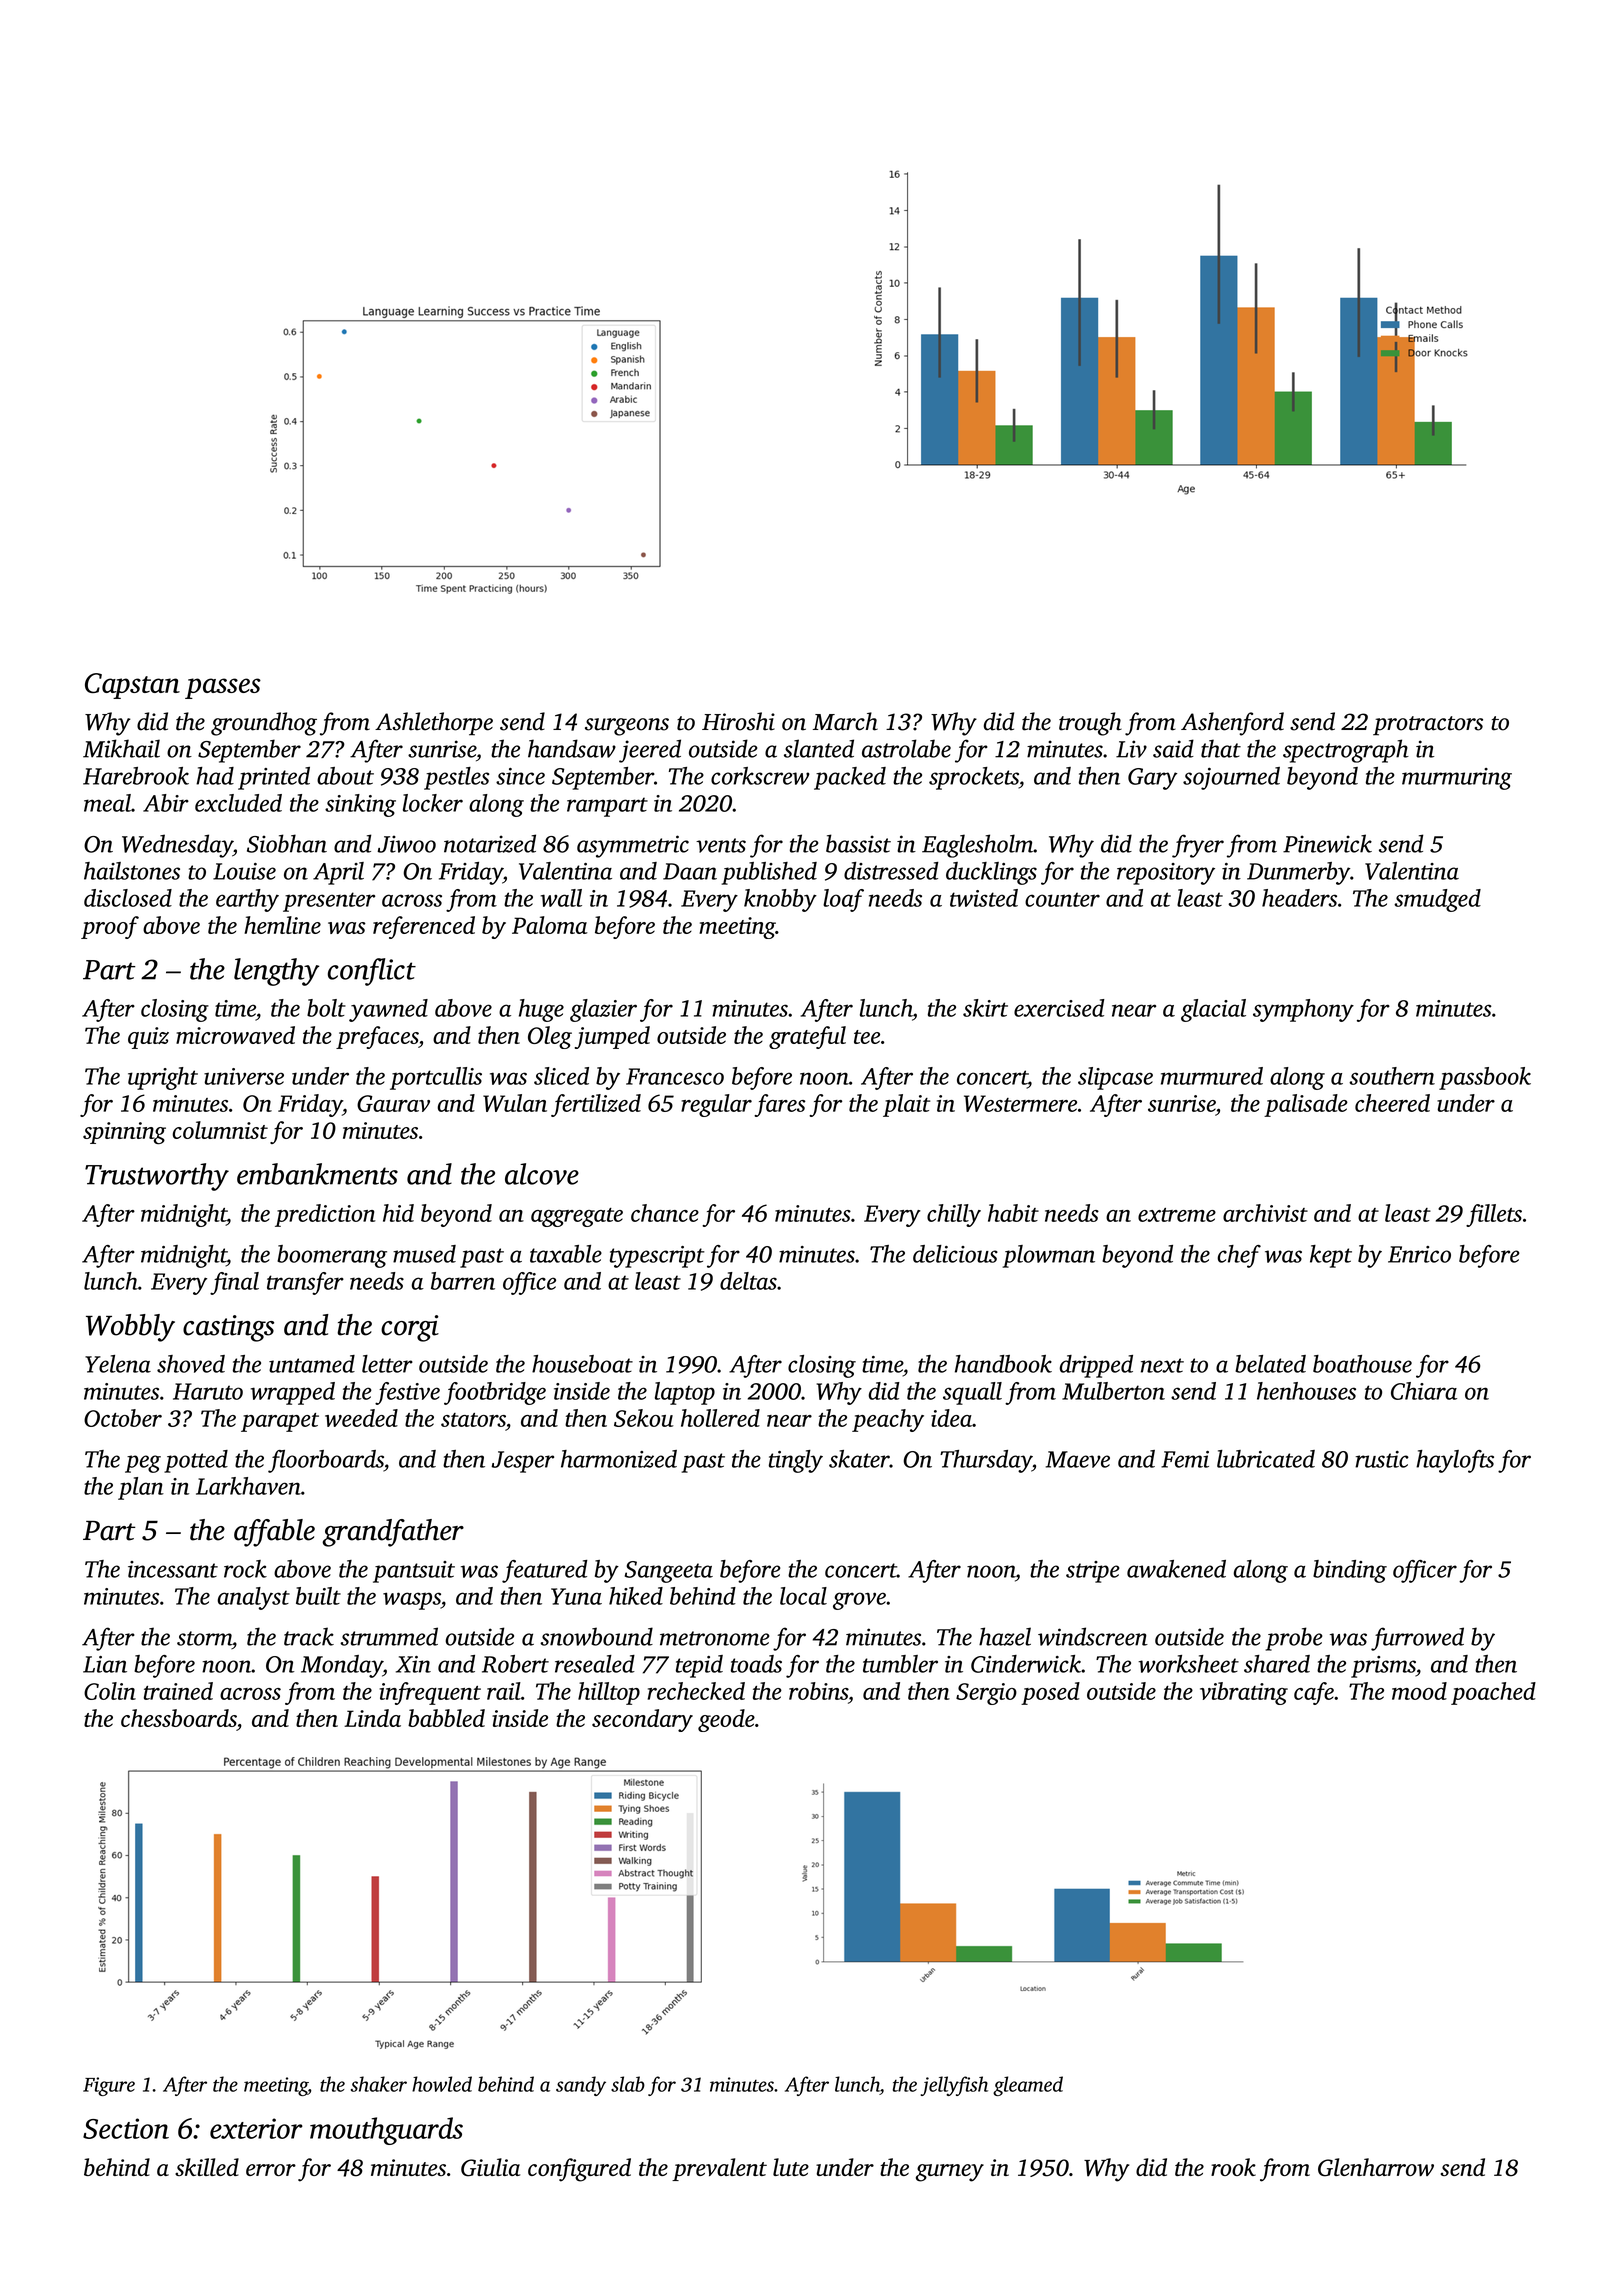 Image resolution: width=1620 pixels, height=2292 pixels. Describe the element at coordinates (1028, 2086) in the page. I see `gleamed` at that location.
